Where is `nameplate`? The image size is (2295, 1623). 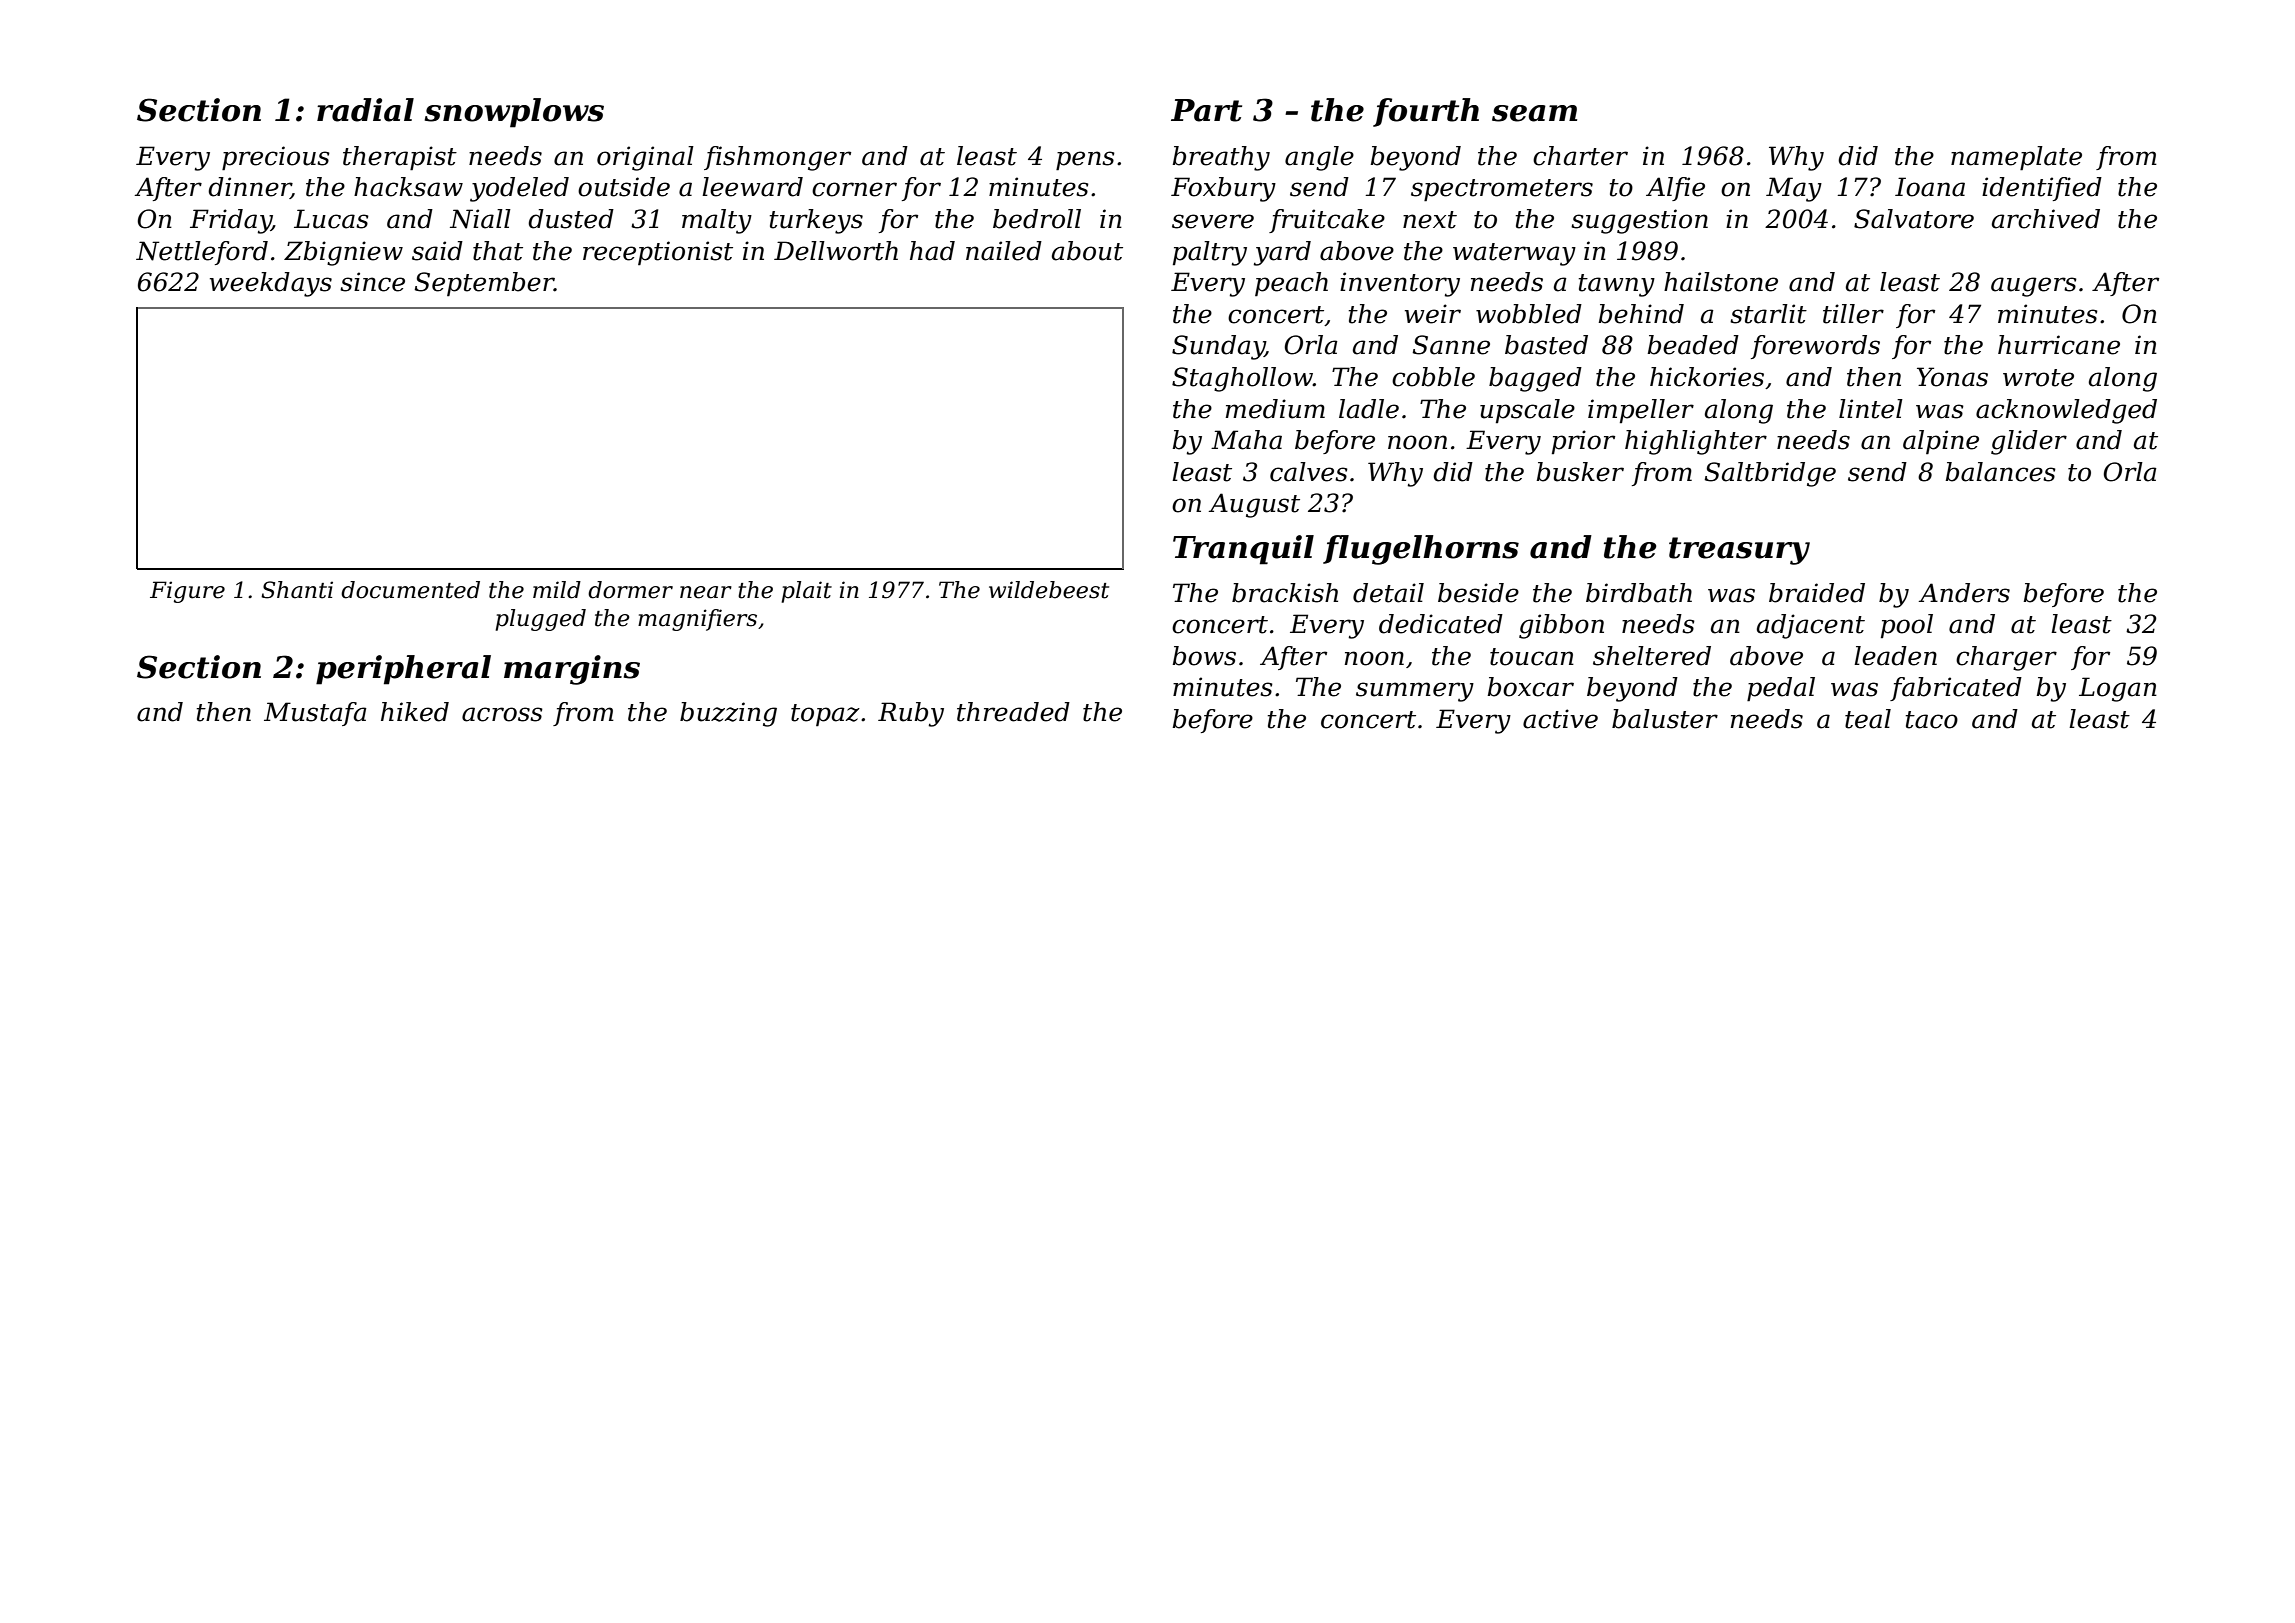
nameplate is located at coordinates (2016, 158).
